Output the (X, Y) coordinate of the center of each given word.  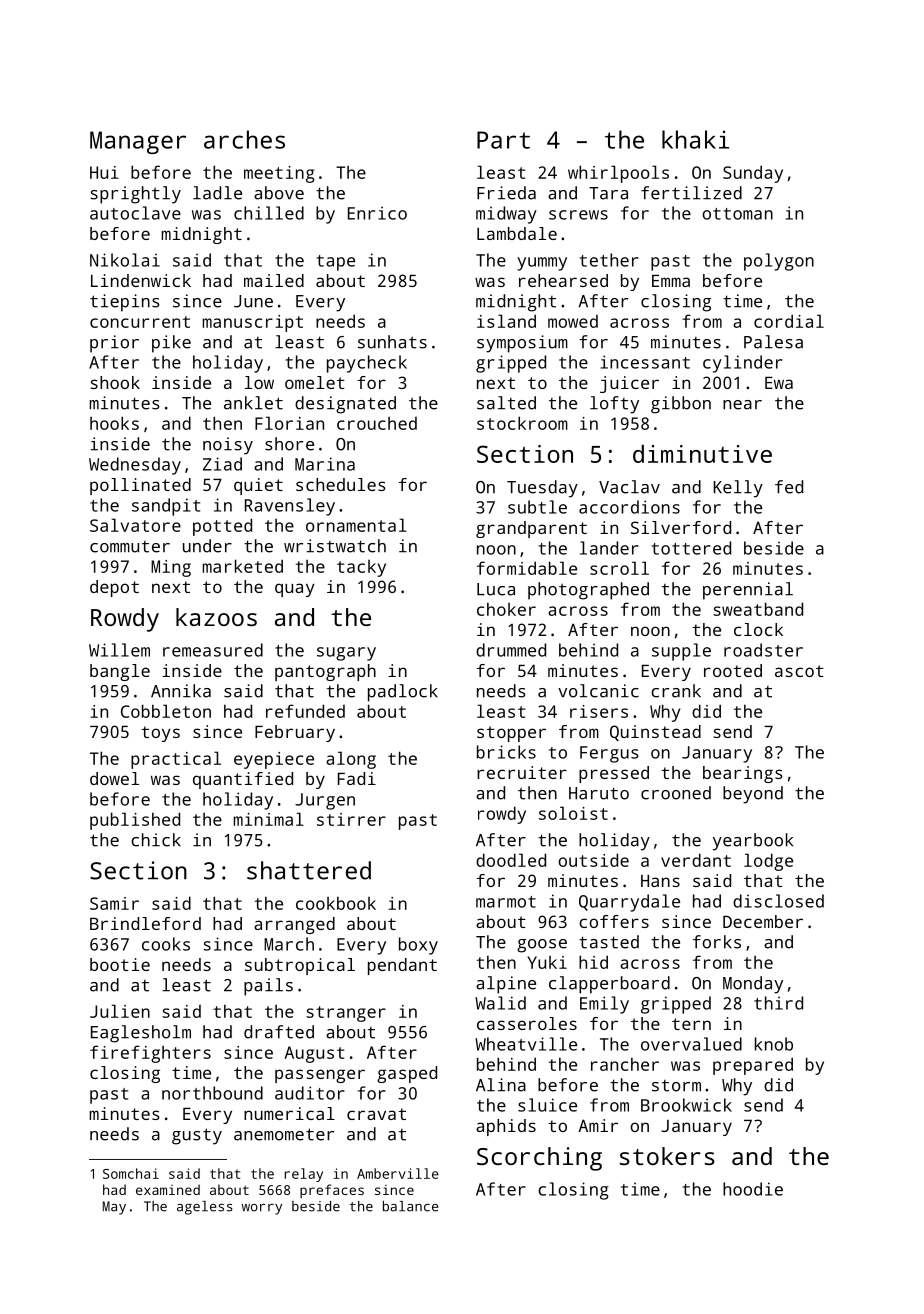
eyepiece (274, 760)
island (506, 321)
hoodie (753, 1189)
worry (262, 1209)
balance (411, 1206)
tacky (361, 568)
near (742, 405)
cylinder (743, 364)
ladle (217, 193)
